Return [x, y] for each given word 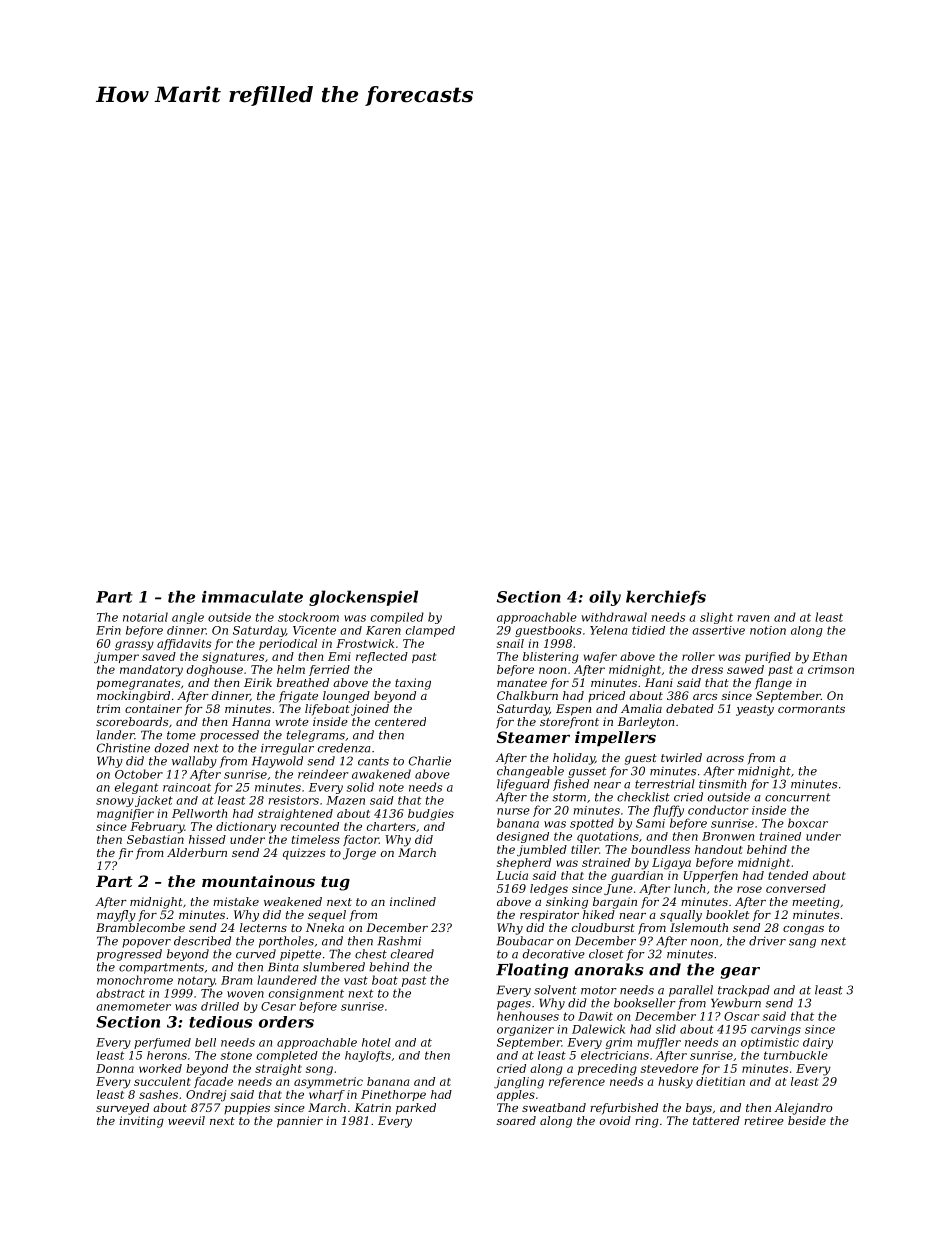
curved [256, 954]
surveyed [122, 1109]
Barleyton [646, 723]
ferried [329, 670]
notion [768, 630]
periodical [288, 644]
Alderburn [197, 852]
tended [788, 875]
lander [115, 735]
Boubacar [525, 941]
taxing [413, 684]
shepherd [524, 863]
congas [803, 930]
